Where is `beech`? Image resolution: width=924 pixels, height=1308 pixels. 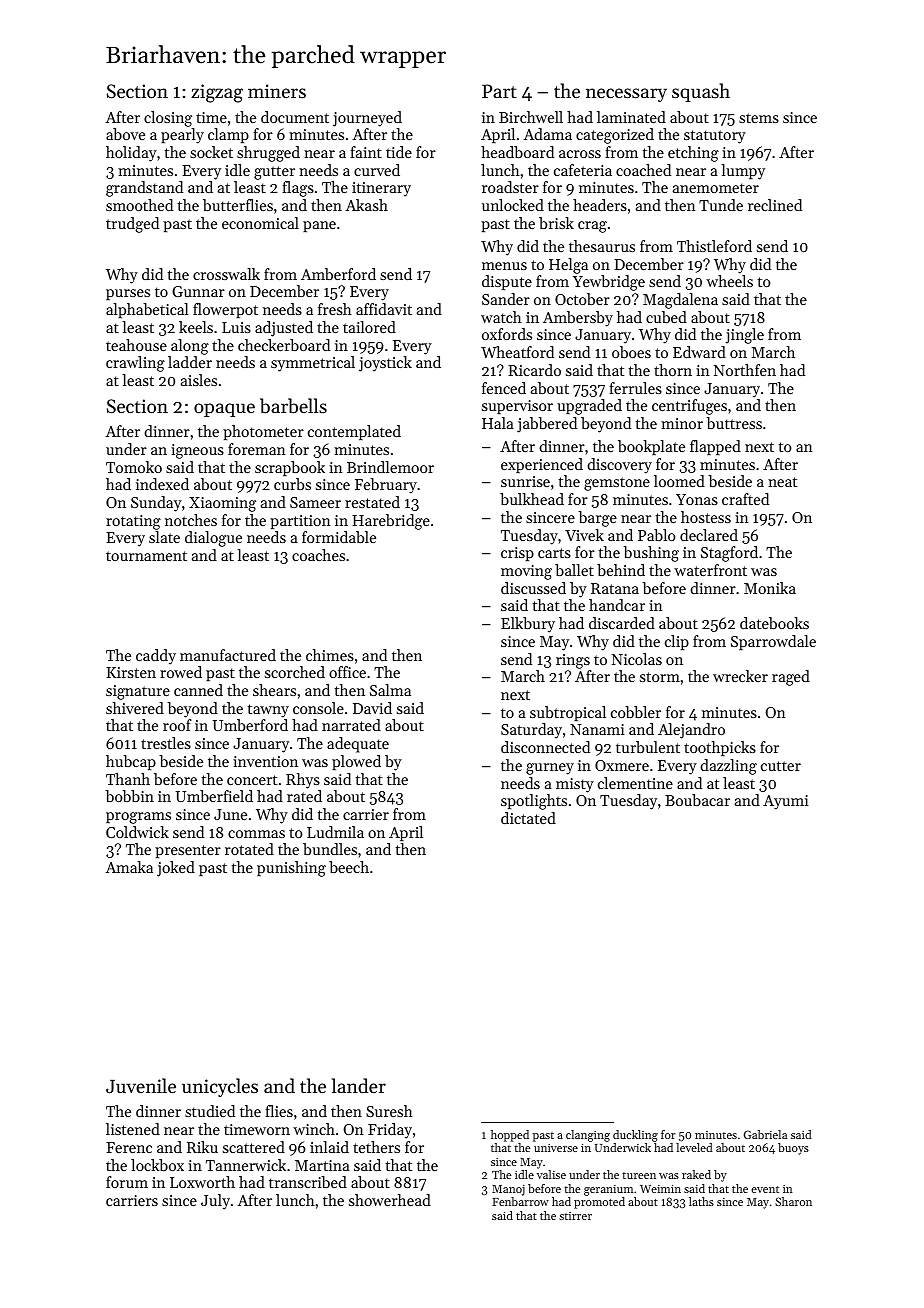
beech is located at coordinates (349, 867).
